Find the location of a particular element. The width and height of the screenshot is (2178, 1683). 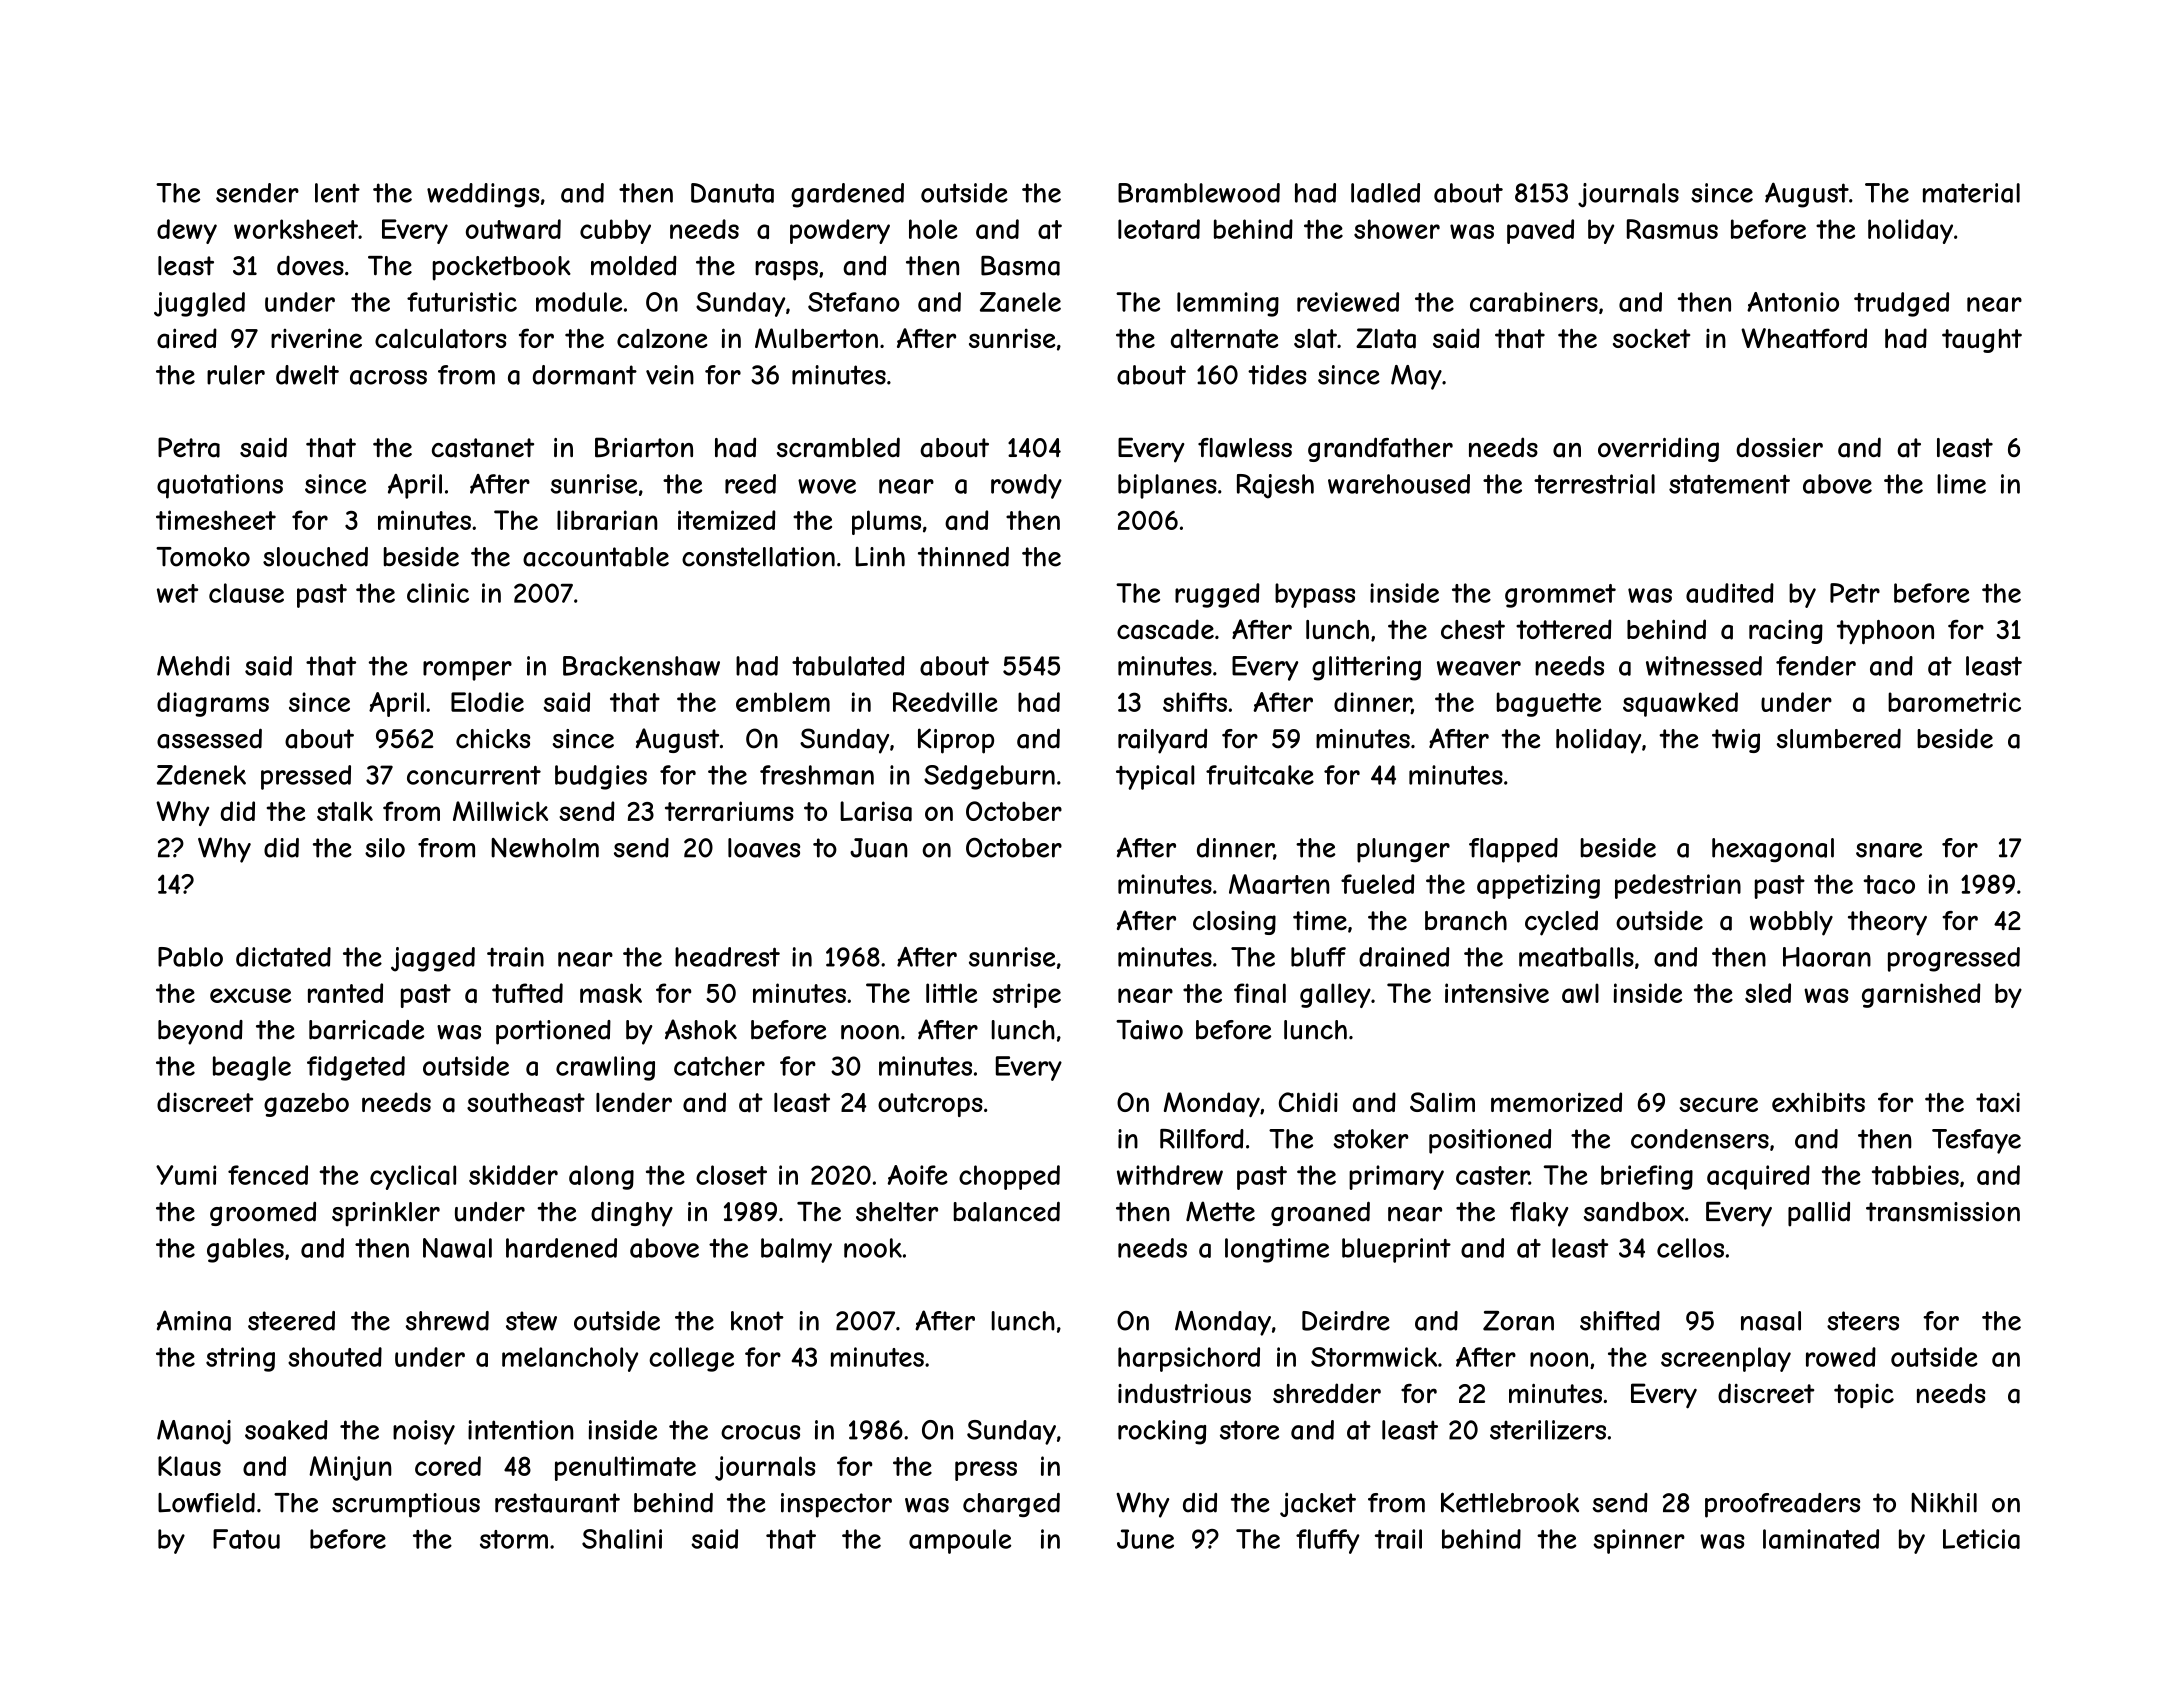

soaked is located at coordinates (286, 1430).
